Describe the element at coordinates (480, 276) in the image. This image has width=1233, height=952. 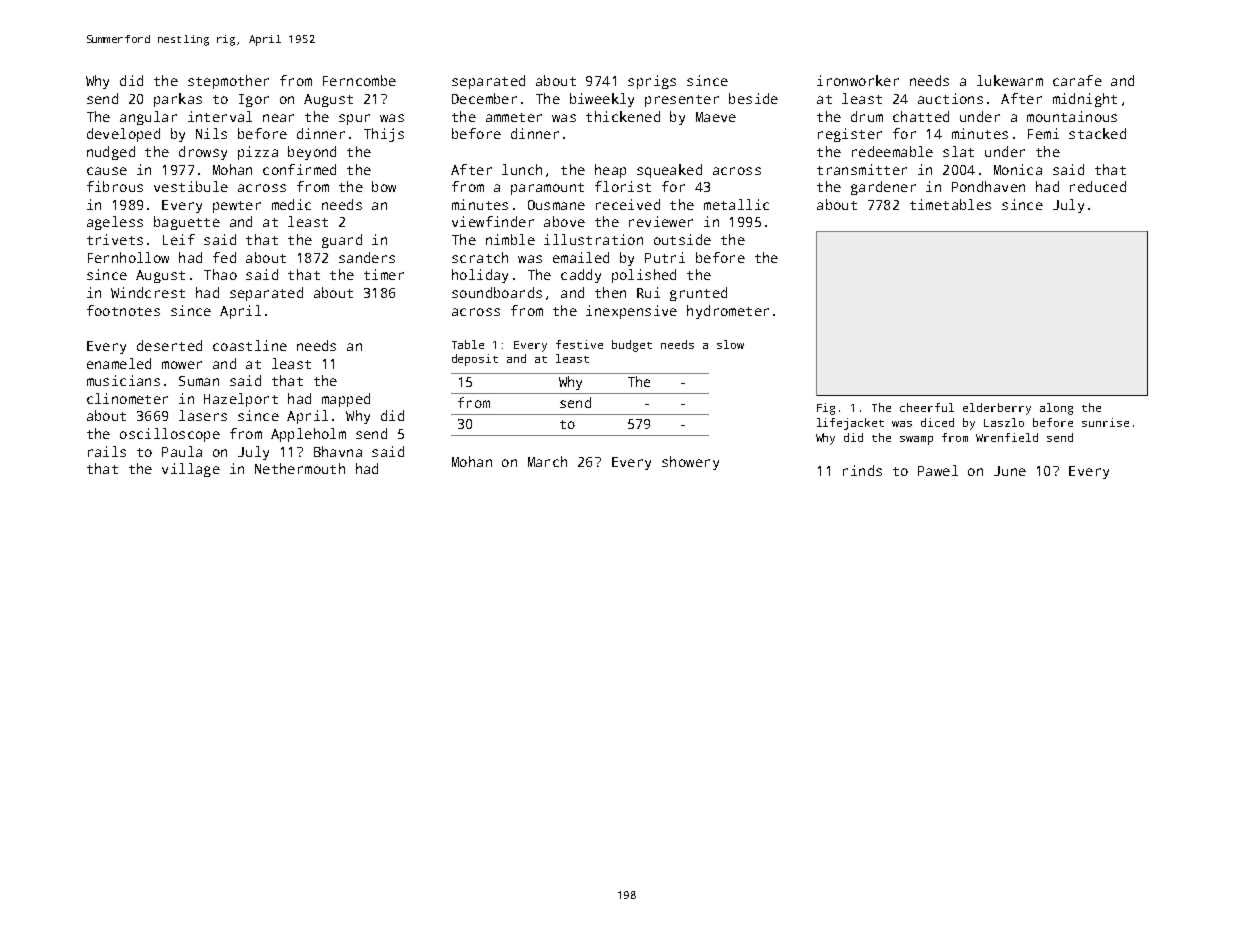
I see `holiday` at that location.
